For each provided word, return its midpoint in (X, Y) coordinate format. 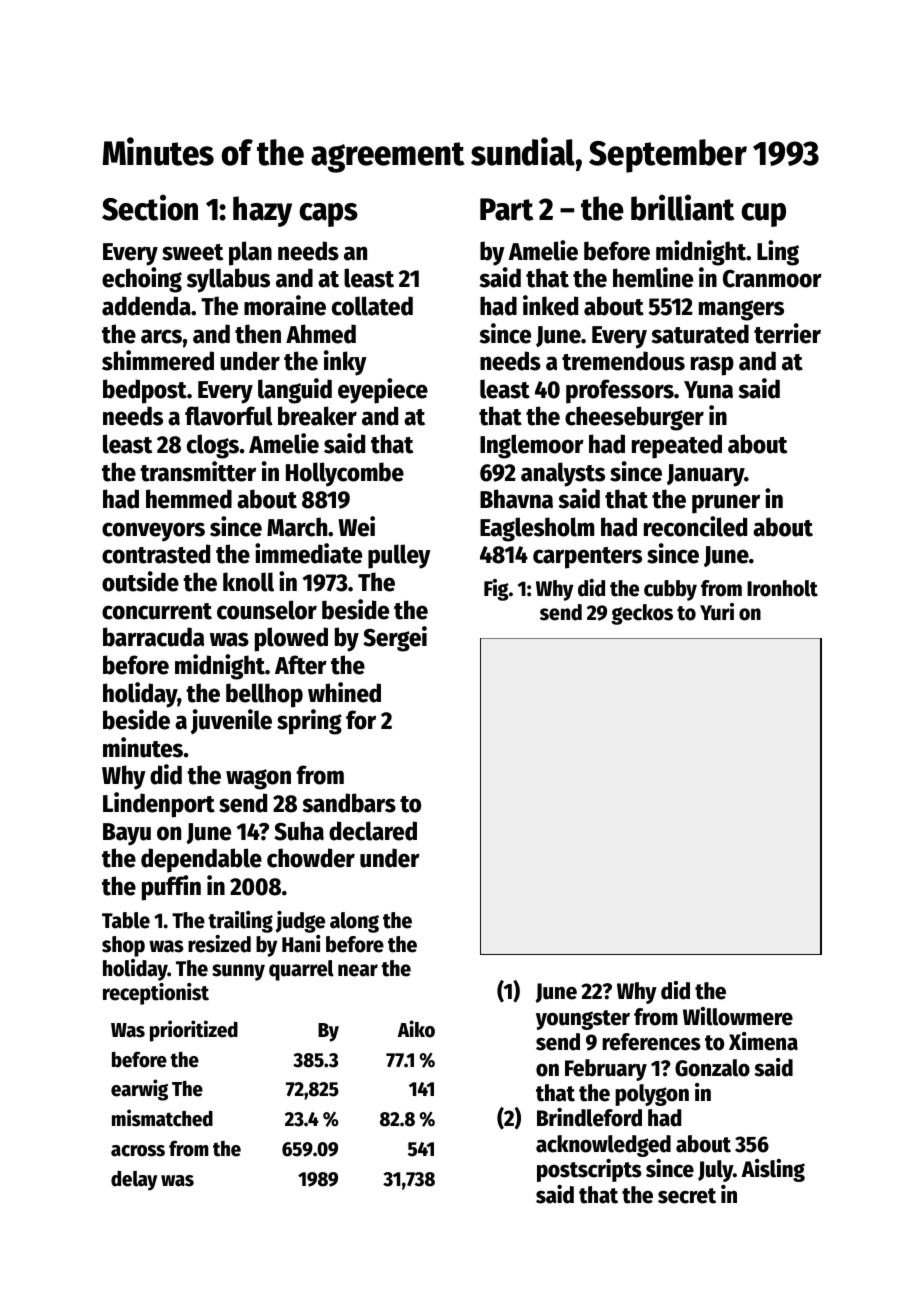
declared (373, 831)
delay (134, 1181)
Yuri (717, 612)
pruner (726, 504)
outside (140, 581)
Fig (496, 590)
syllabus (228, 280)
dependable (201, 860)
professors (620, 391)
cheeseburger (634, 418)
